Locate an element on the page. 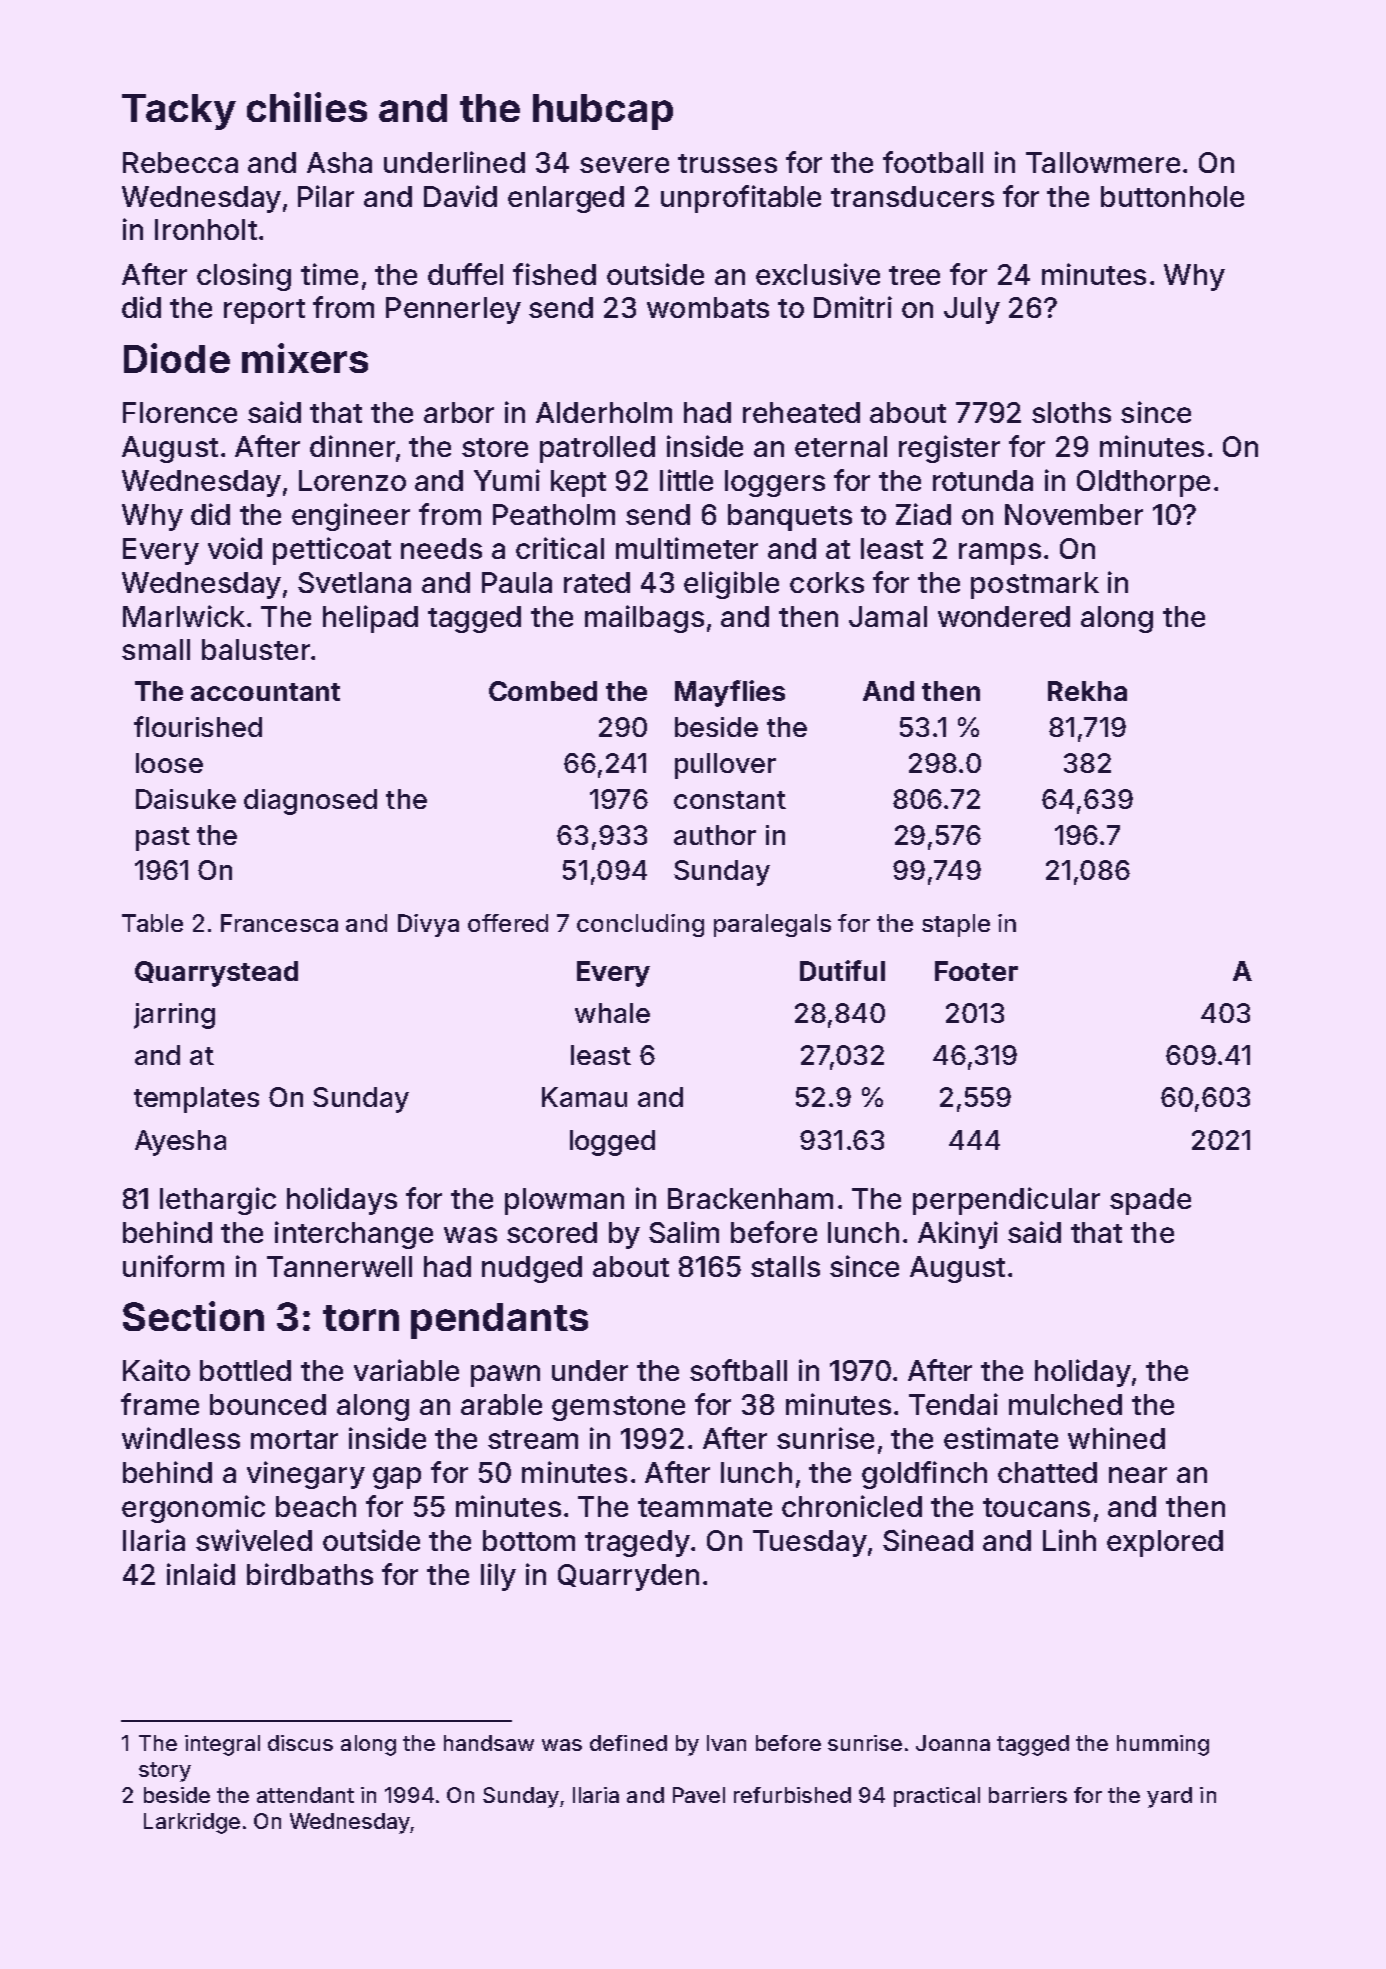 The height and width of the page is (1969, 1386). hubcap is located at coordinates (603, 112).
